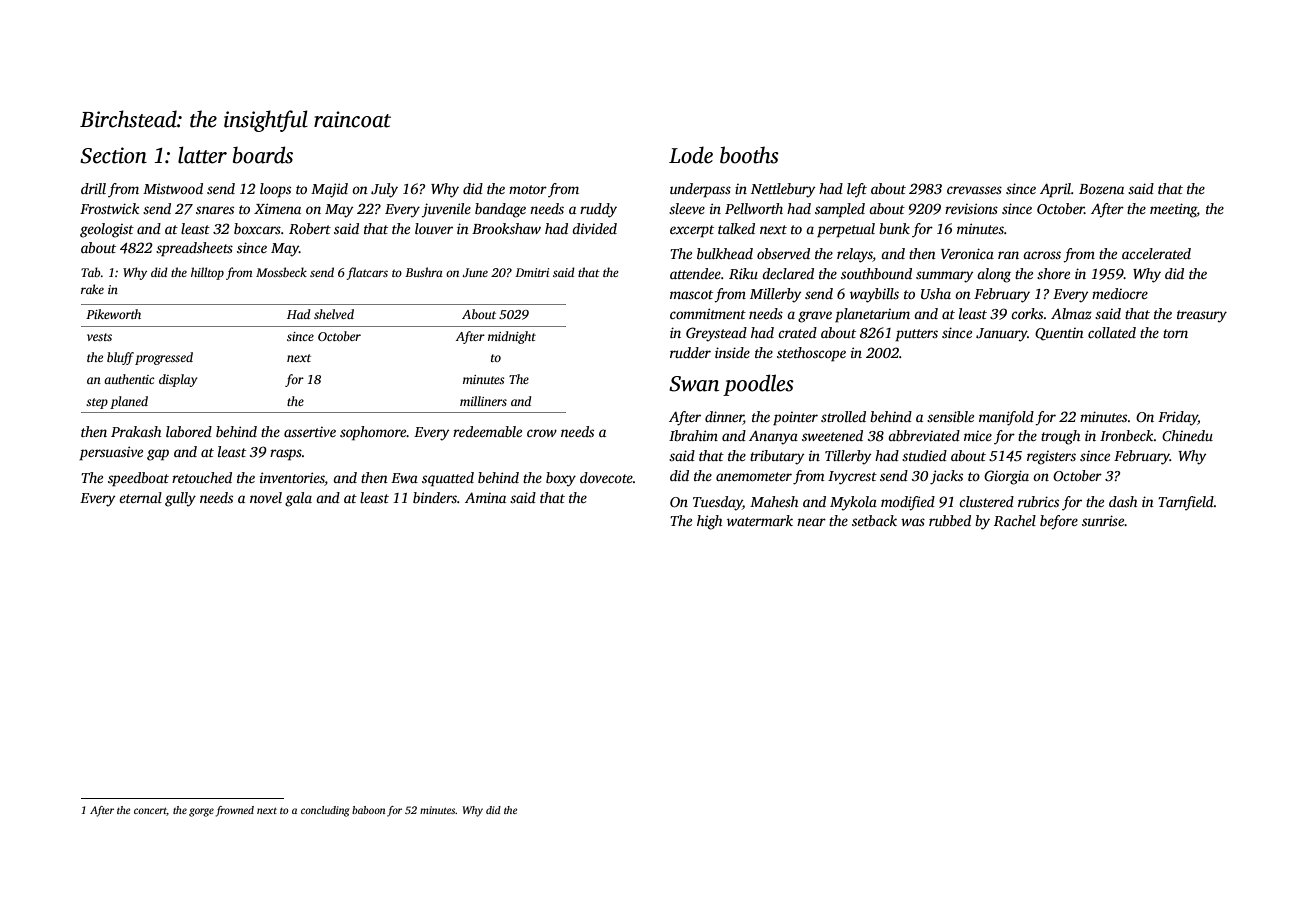 The height and width of the page is (924, 1308). I want to click on frowned, so click(235, 811).
